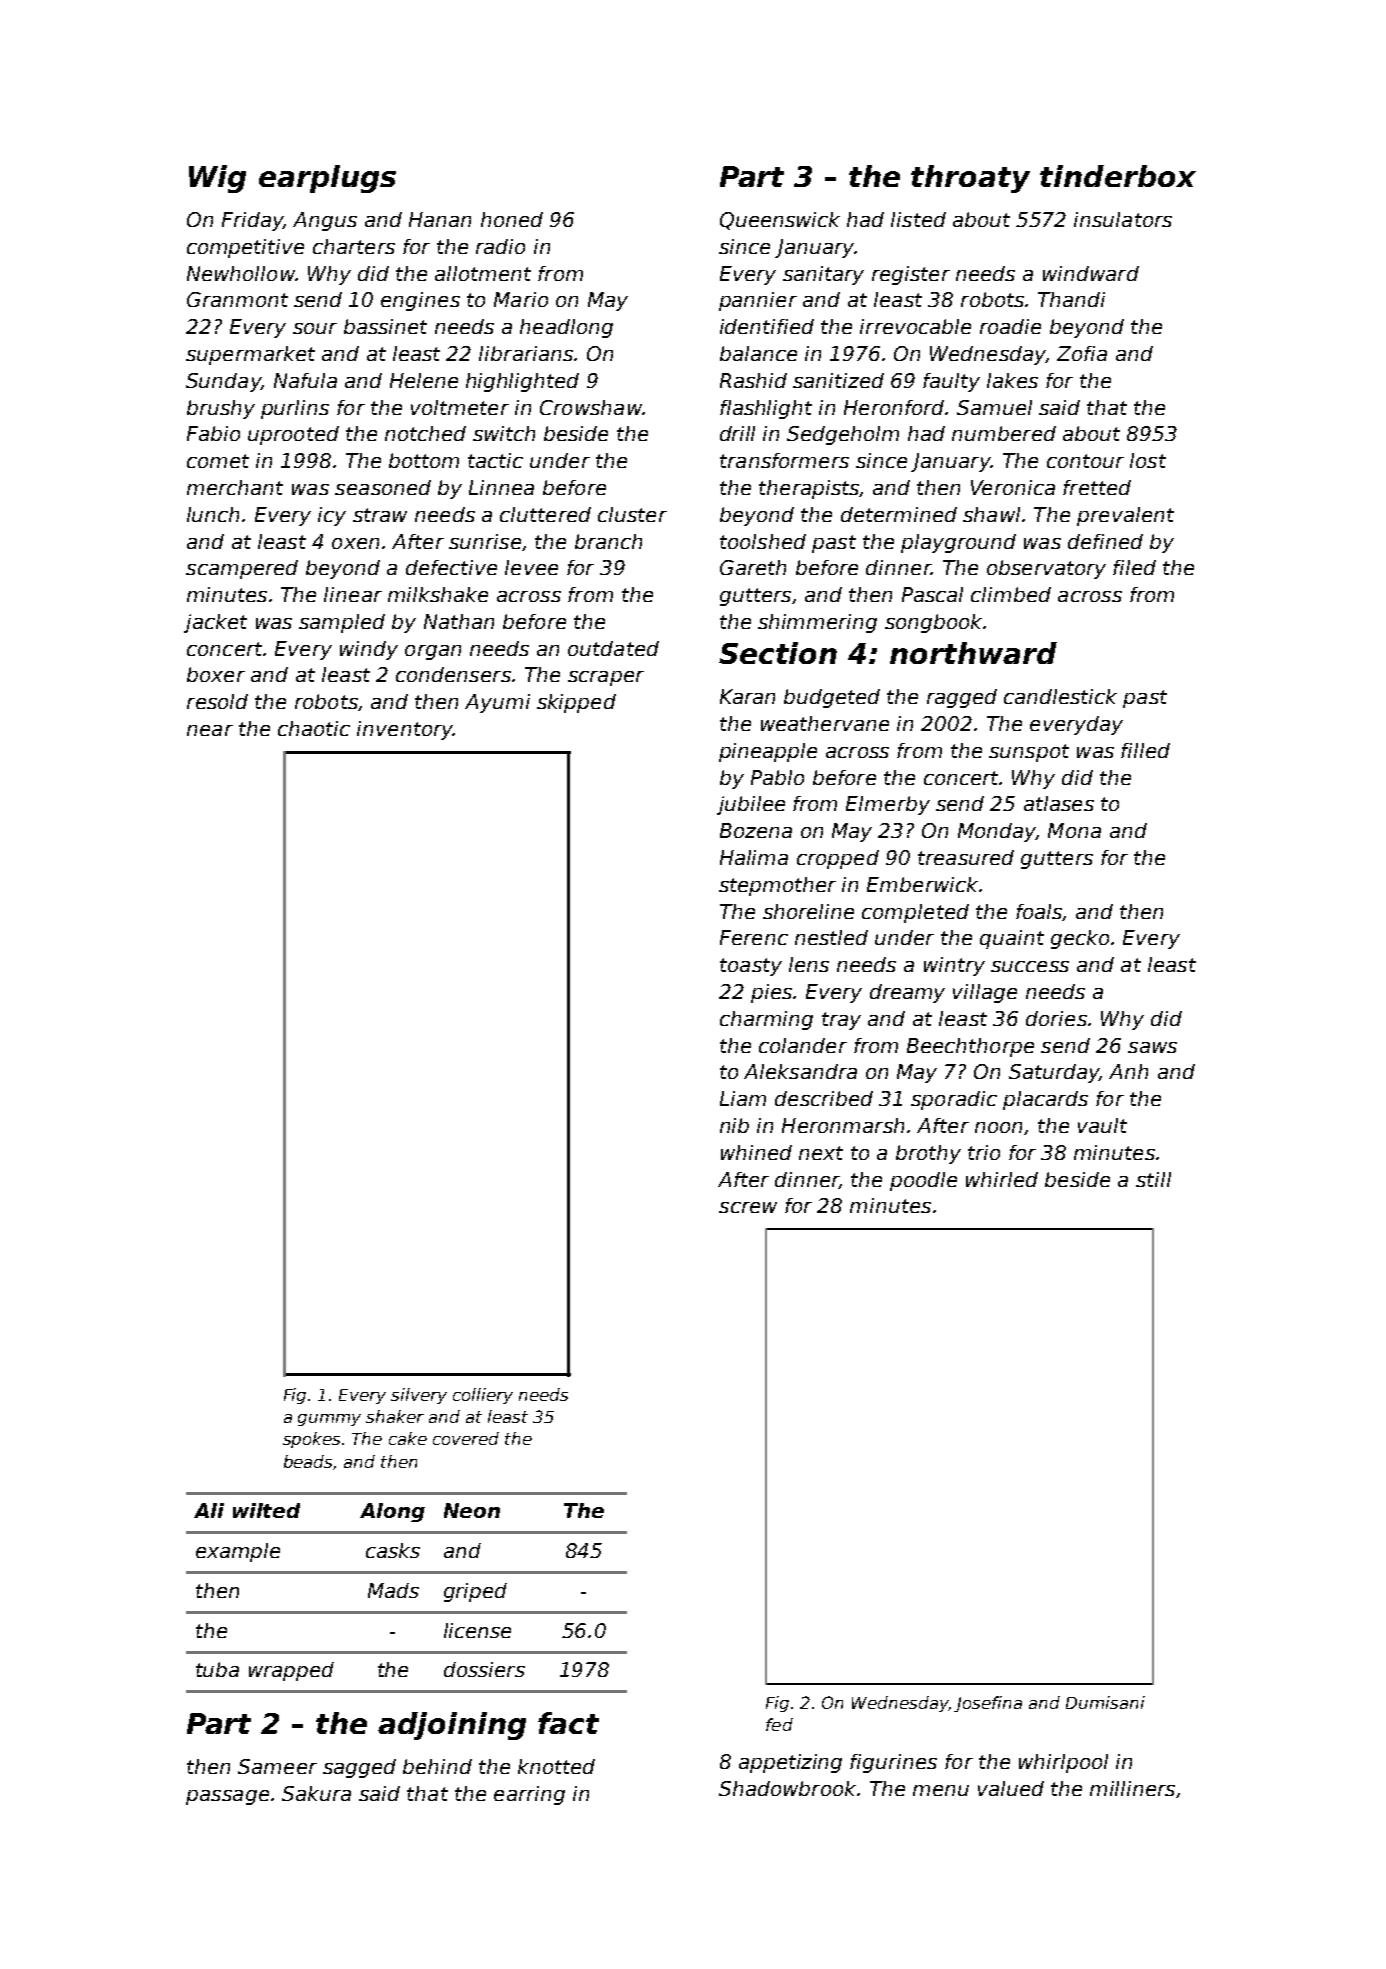 The width and height of the screenshot is (1386, 1969). I want to click on Wig, so click(217, 179).
